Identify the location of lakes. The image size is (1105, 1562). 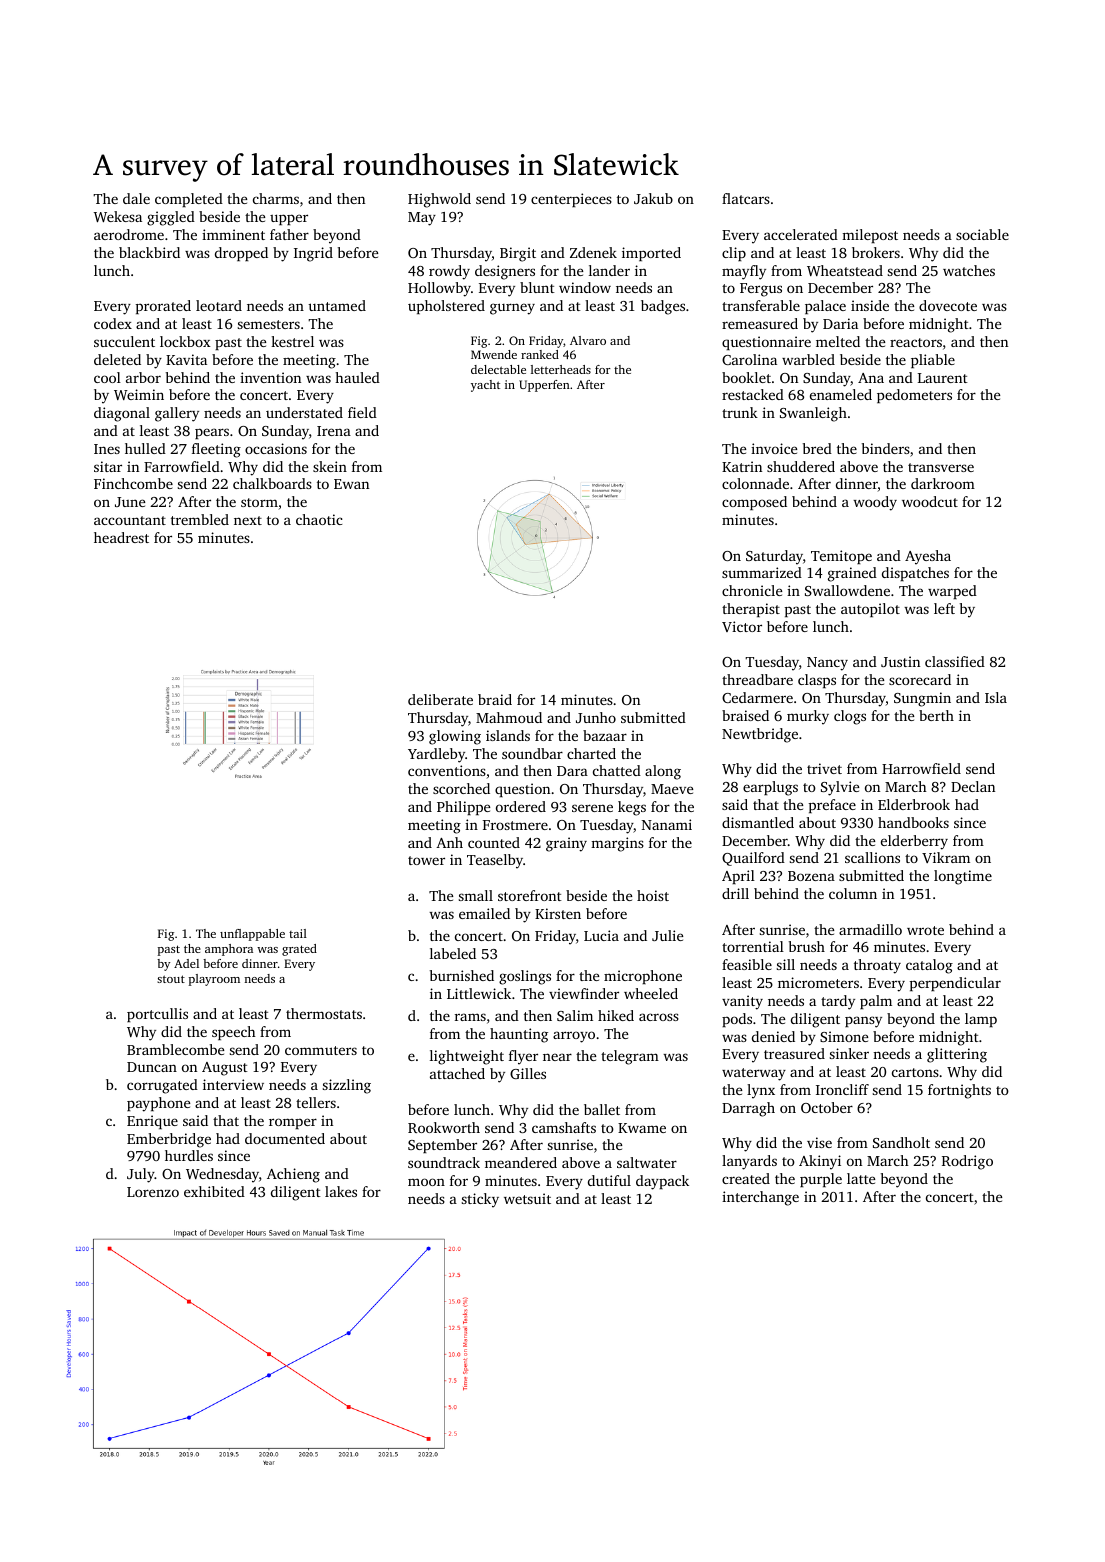
(341, 1191).
